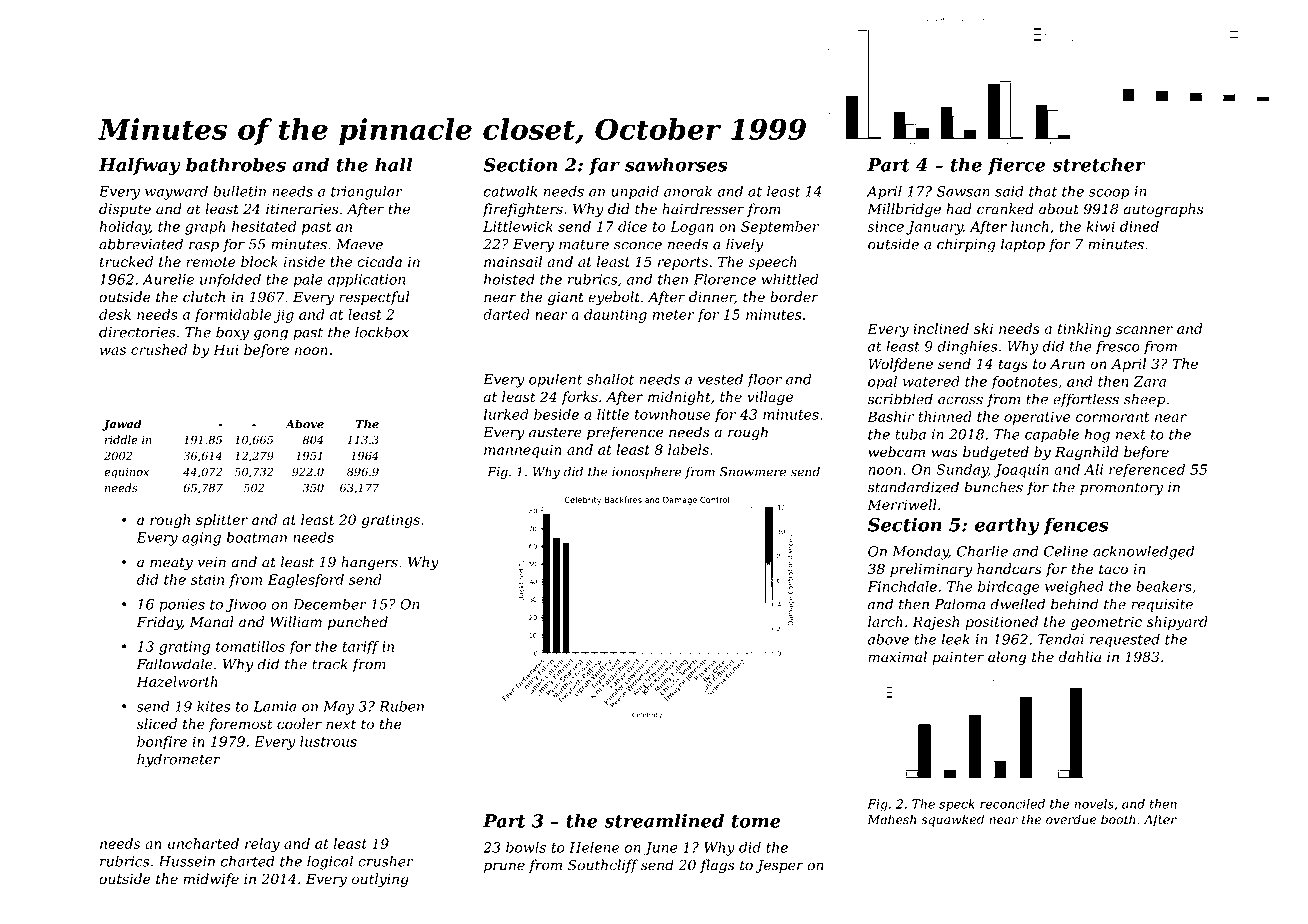  I want to click on fierce, so click(1017, 166).
